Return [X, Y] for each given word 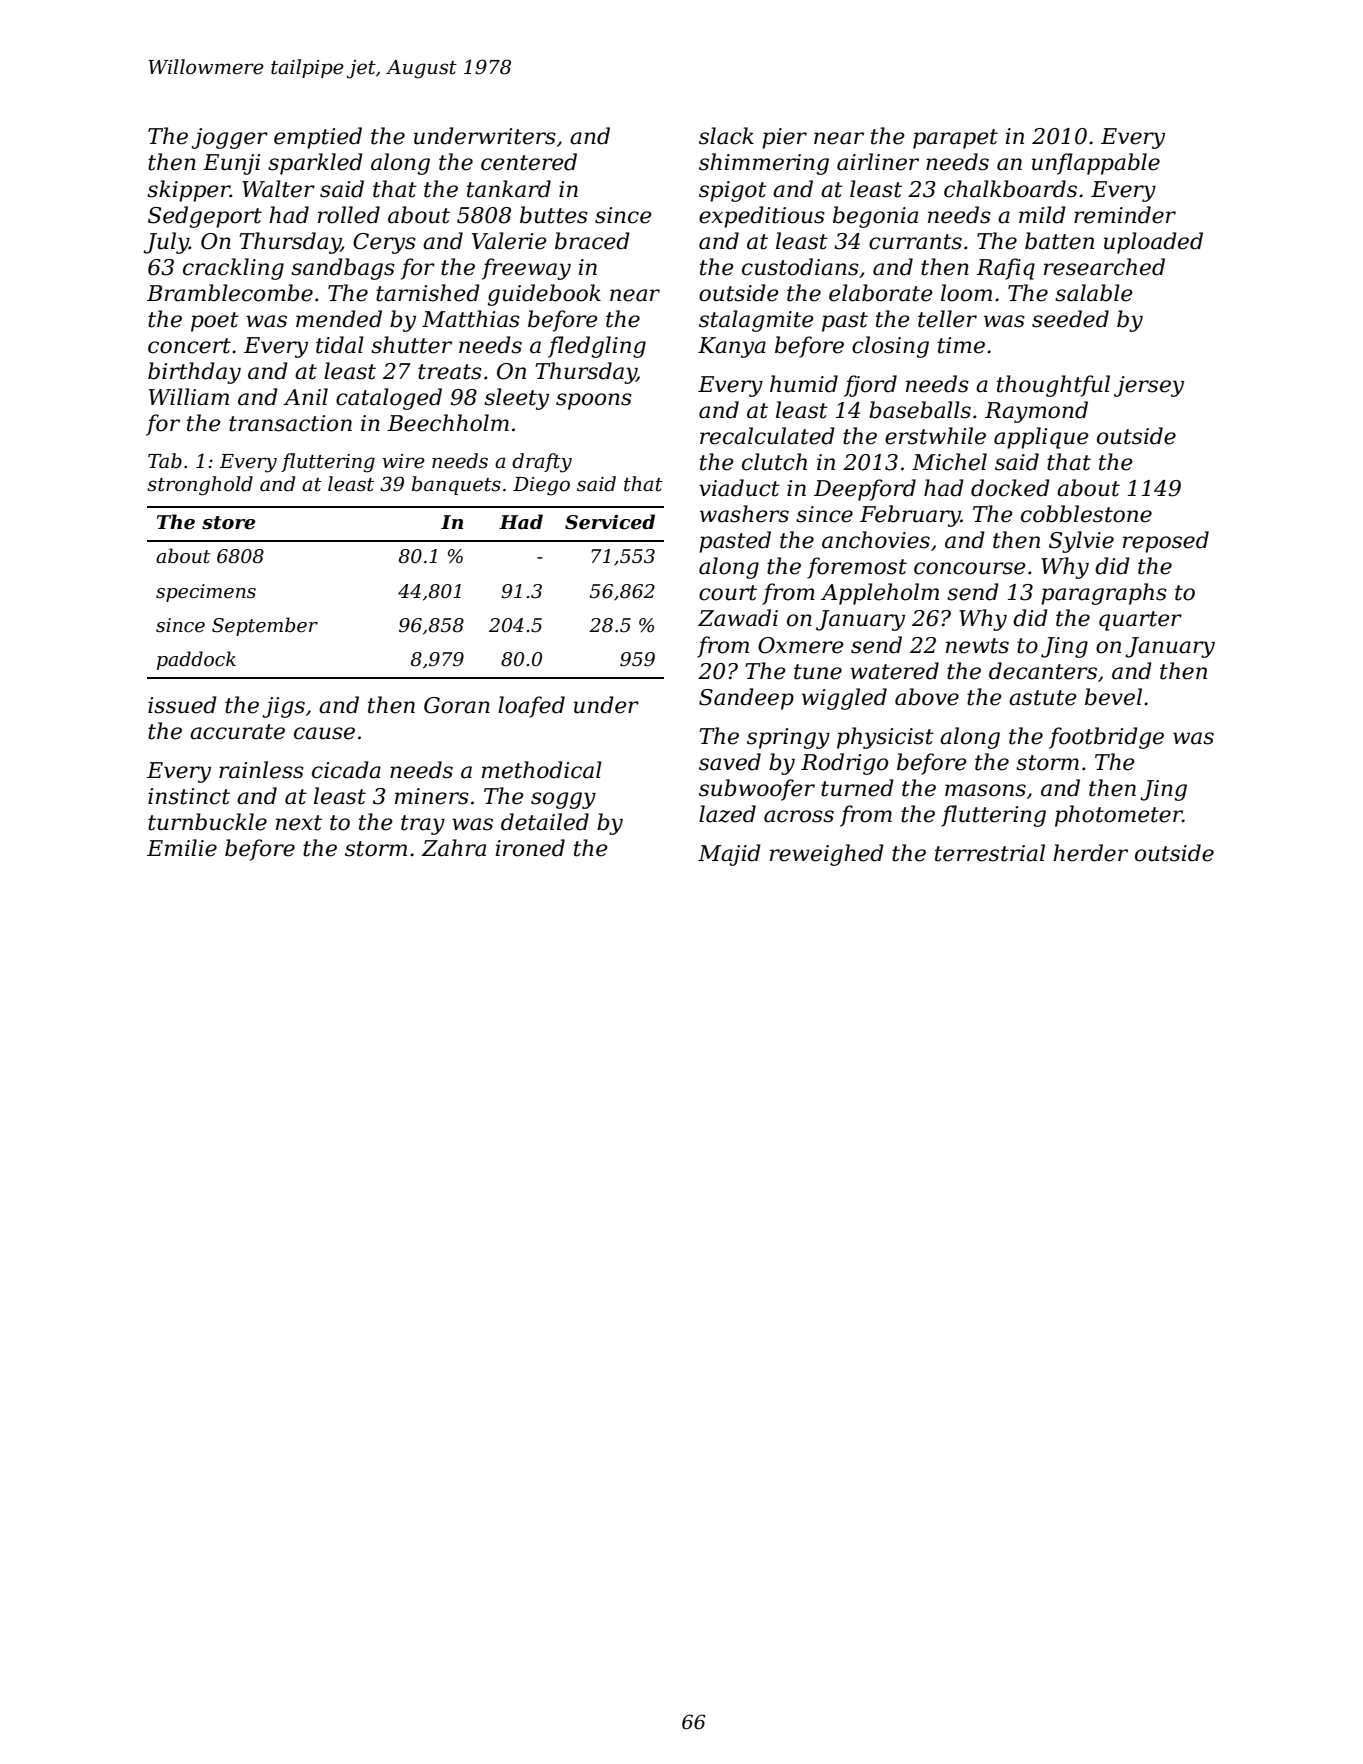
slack [726, 136]
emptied [318, 138]
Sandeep [746, 699]
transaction [290, 423]
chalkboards [1010, 189]
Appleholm [880, 594]
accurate [237, 732]
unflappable [1096, 164]
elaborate [881, 293]
